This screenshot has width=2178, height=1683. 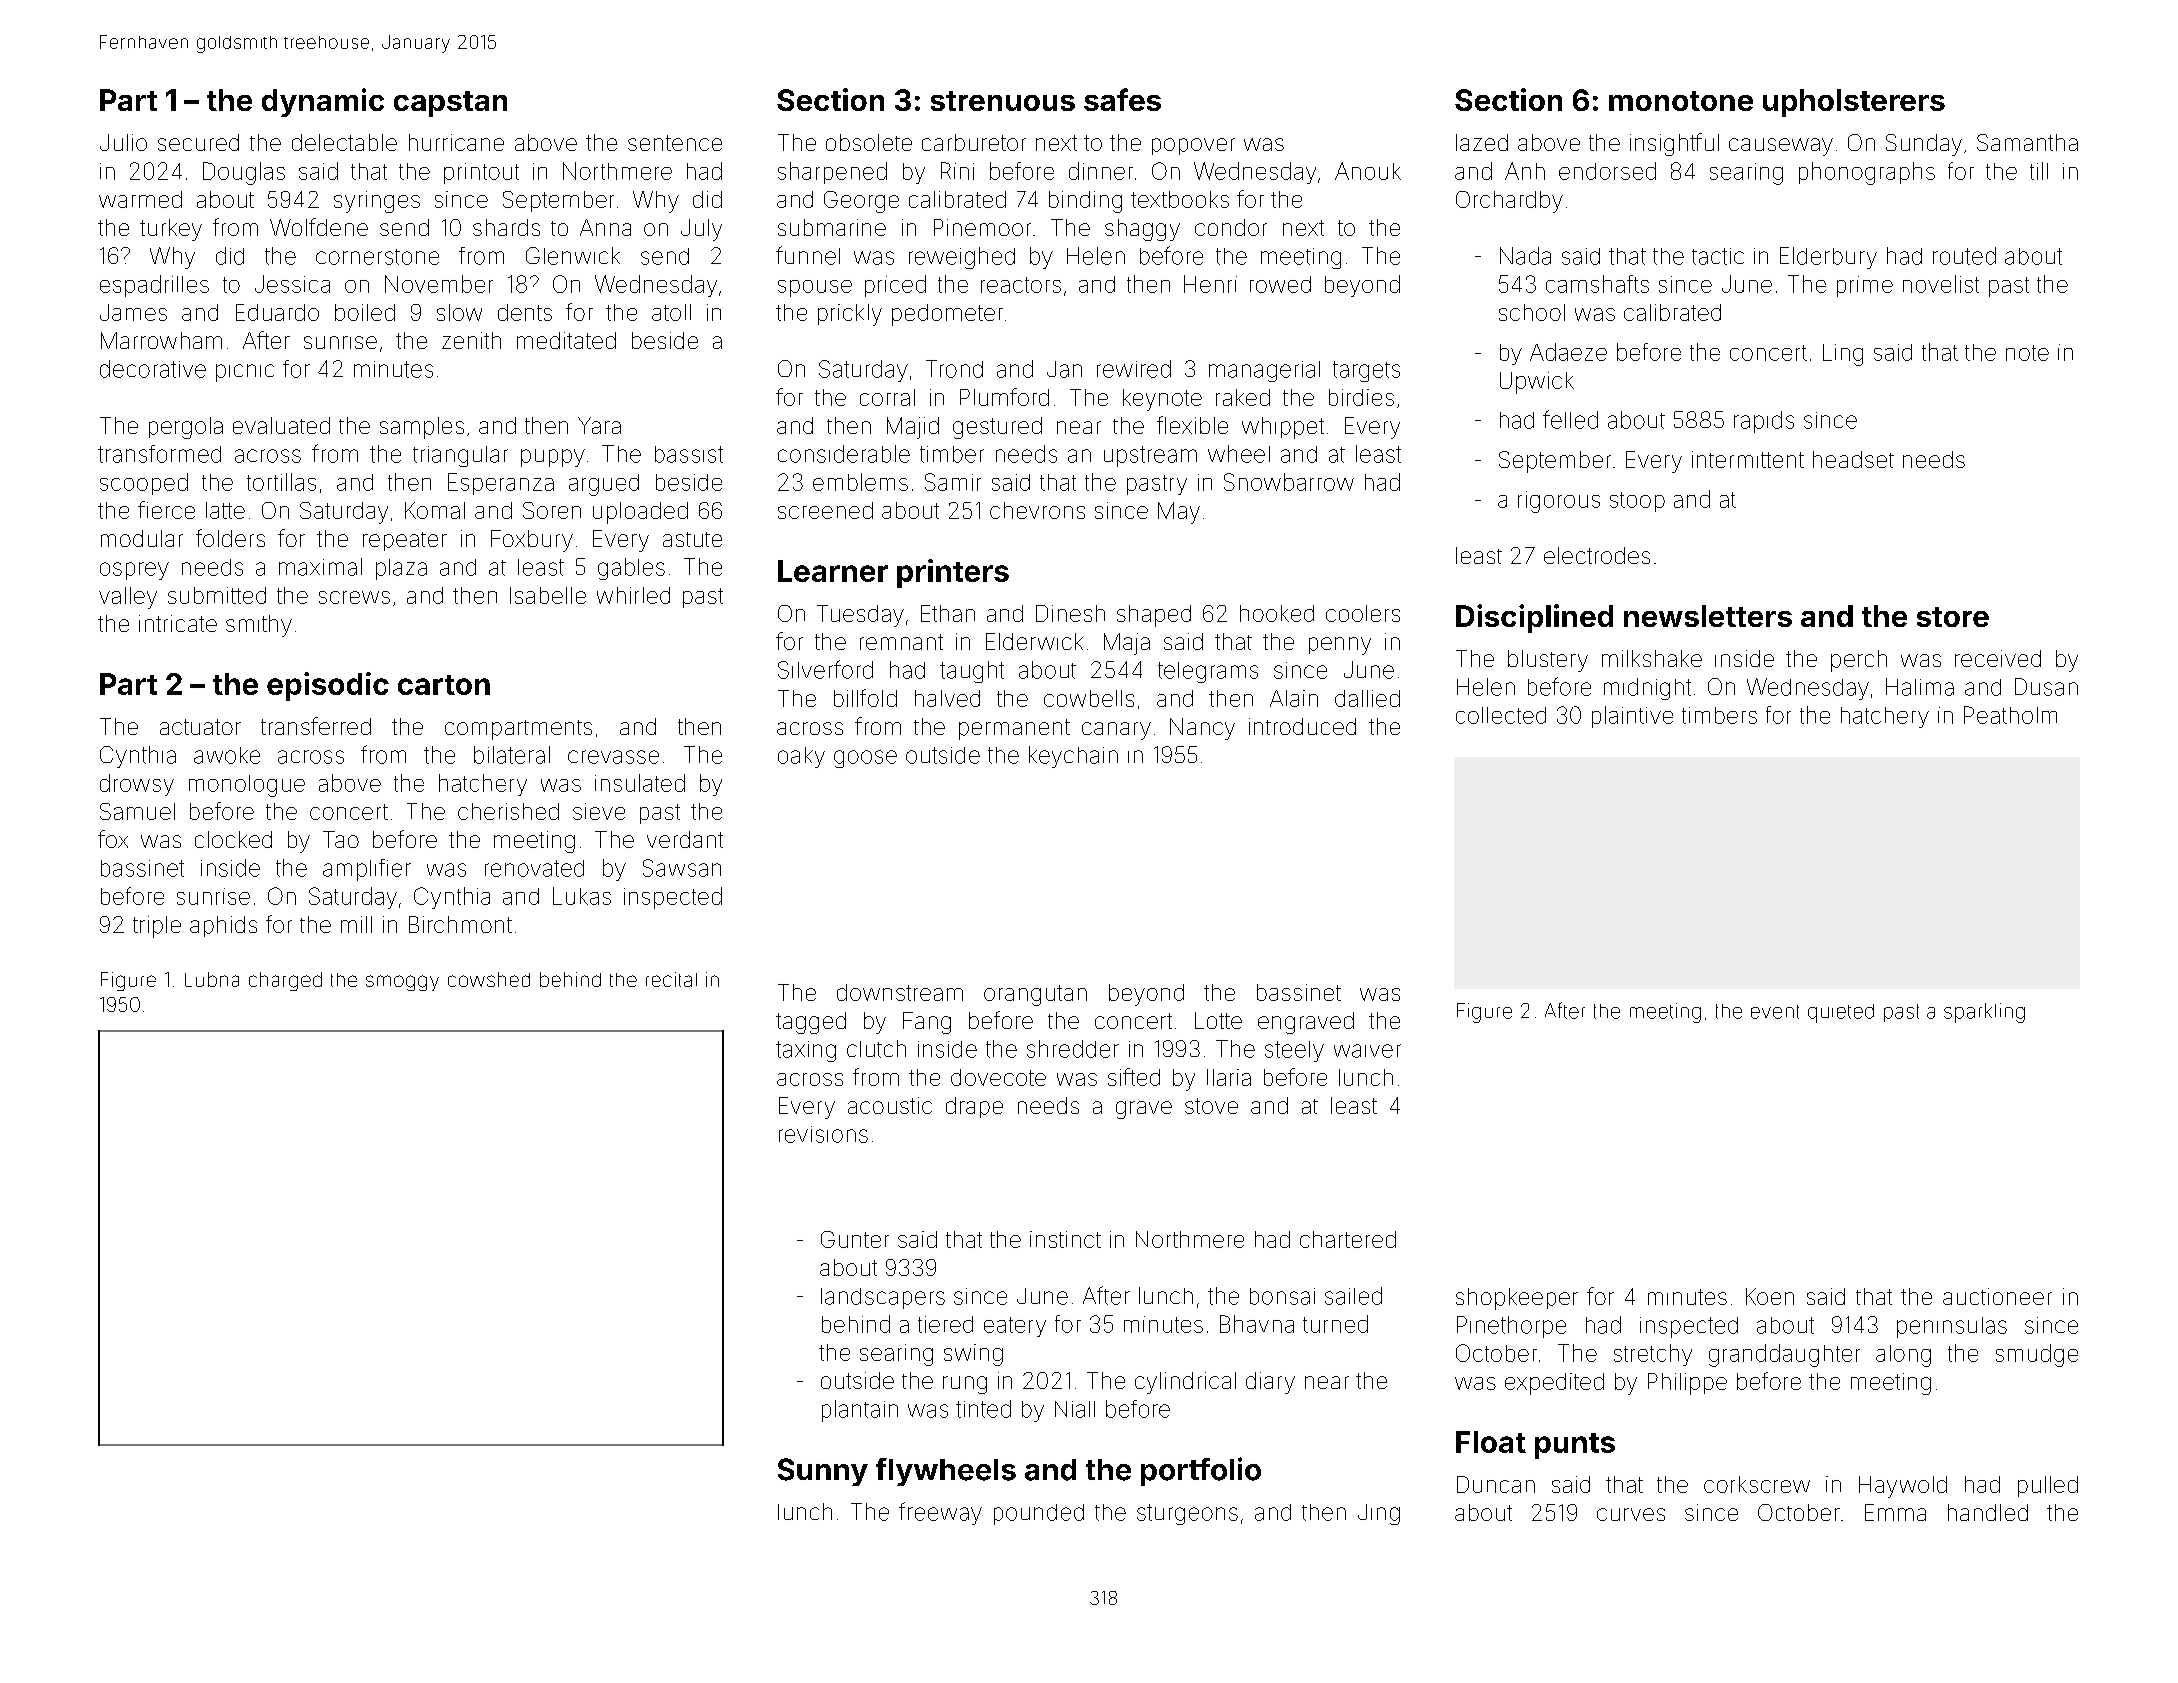 I want to click on rapids, so click(x=1764, y=422).
